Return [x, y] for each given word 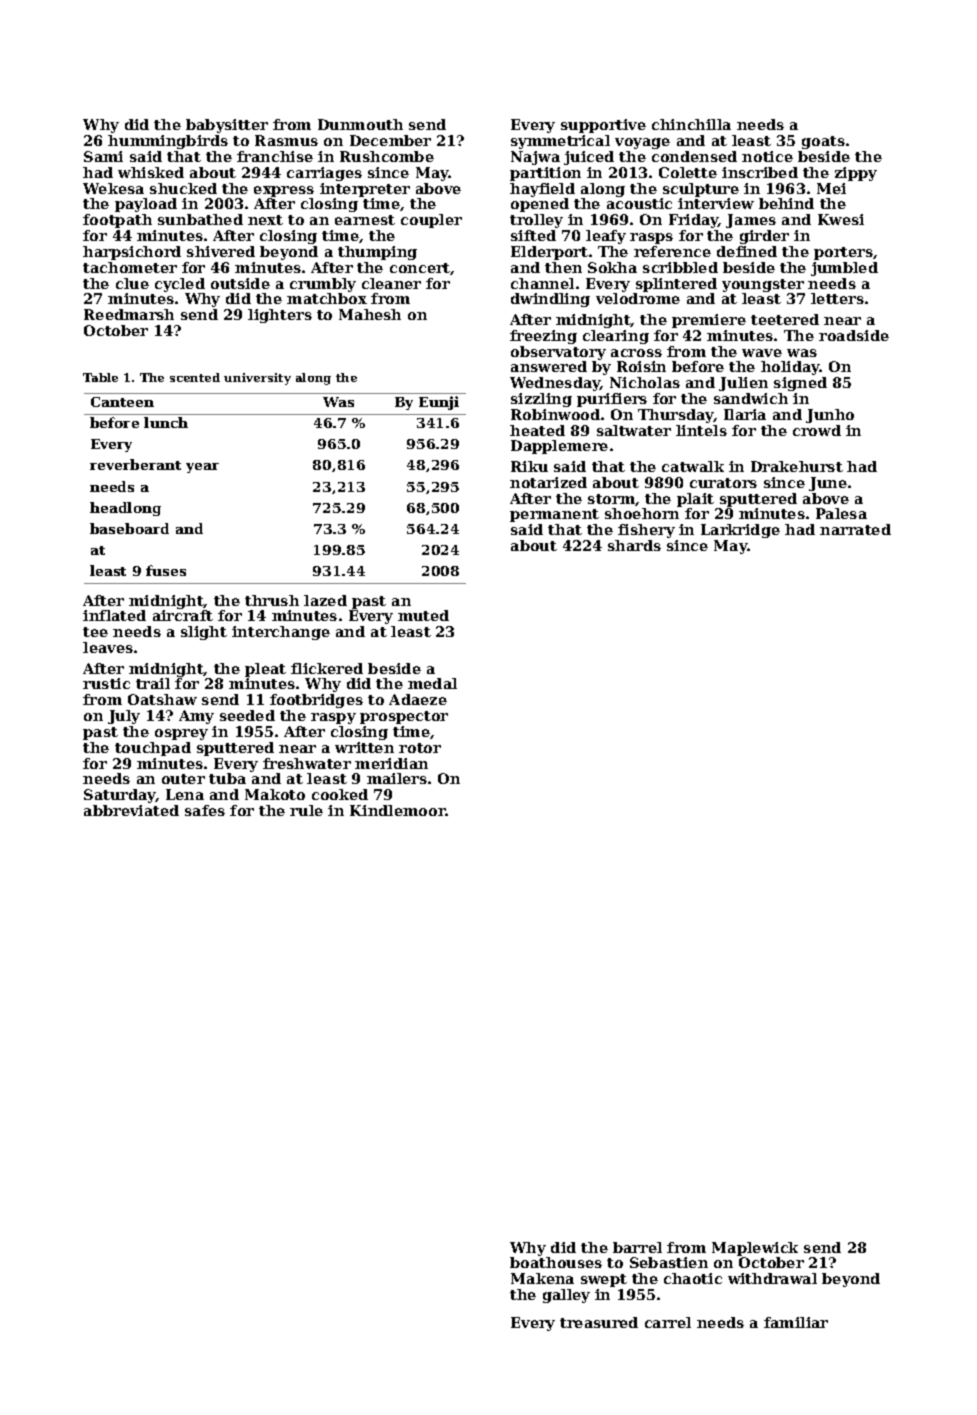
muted [423, 615]
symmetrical [560, 142]
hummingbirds [168, 142]
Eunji [439, 403]
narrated [855, 529]
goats [823, 142]
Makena [542, 1278]
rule [306, 810]
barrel [637, 1247]
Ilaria [745, 414]
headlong [125, 509]
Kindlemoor [398, 810]
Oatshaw [162, 699]
